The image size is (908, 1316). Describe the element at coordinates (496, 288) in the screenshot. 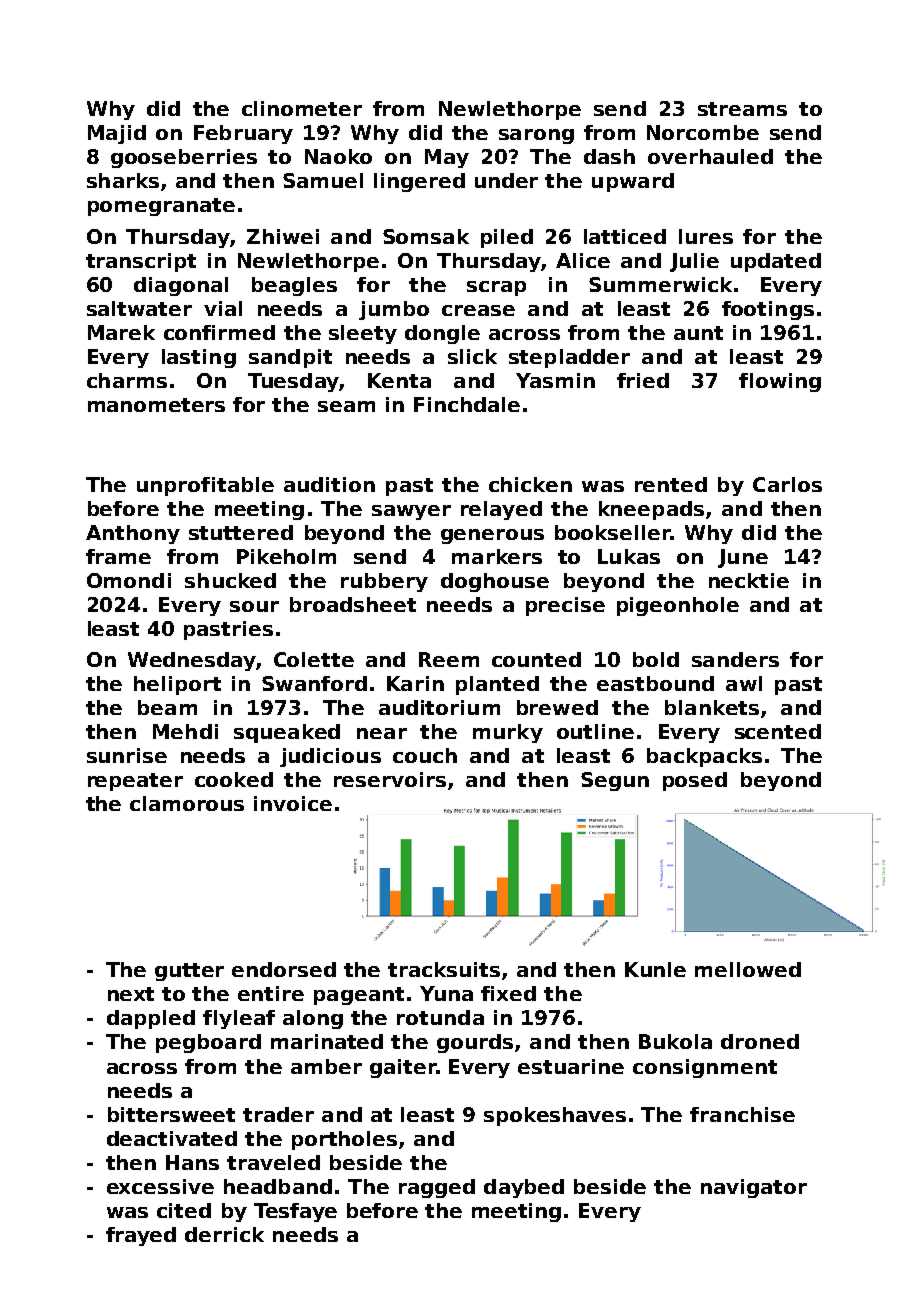

I see `scrap` at that location.
